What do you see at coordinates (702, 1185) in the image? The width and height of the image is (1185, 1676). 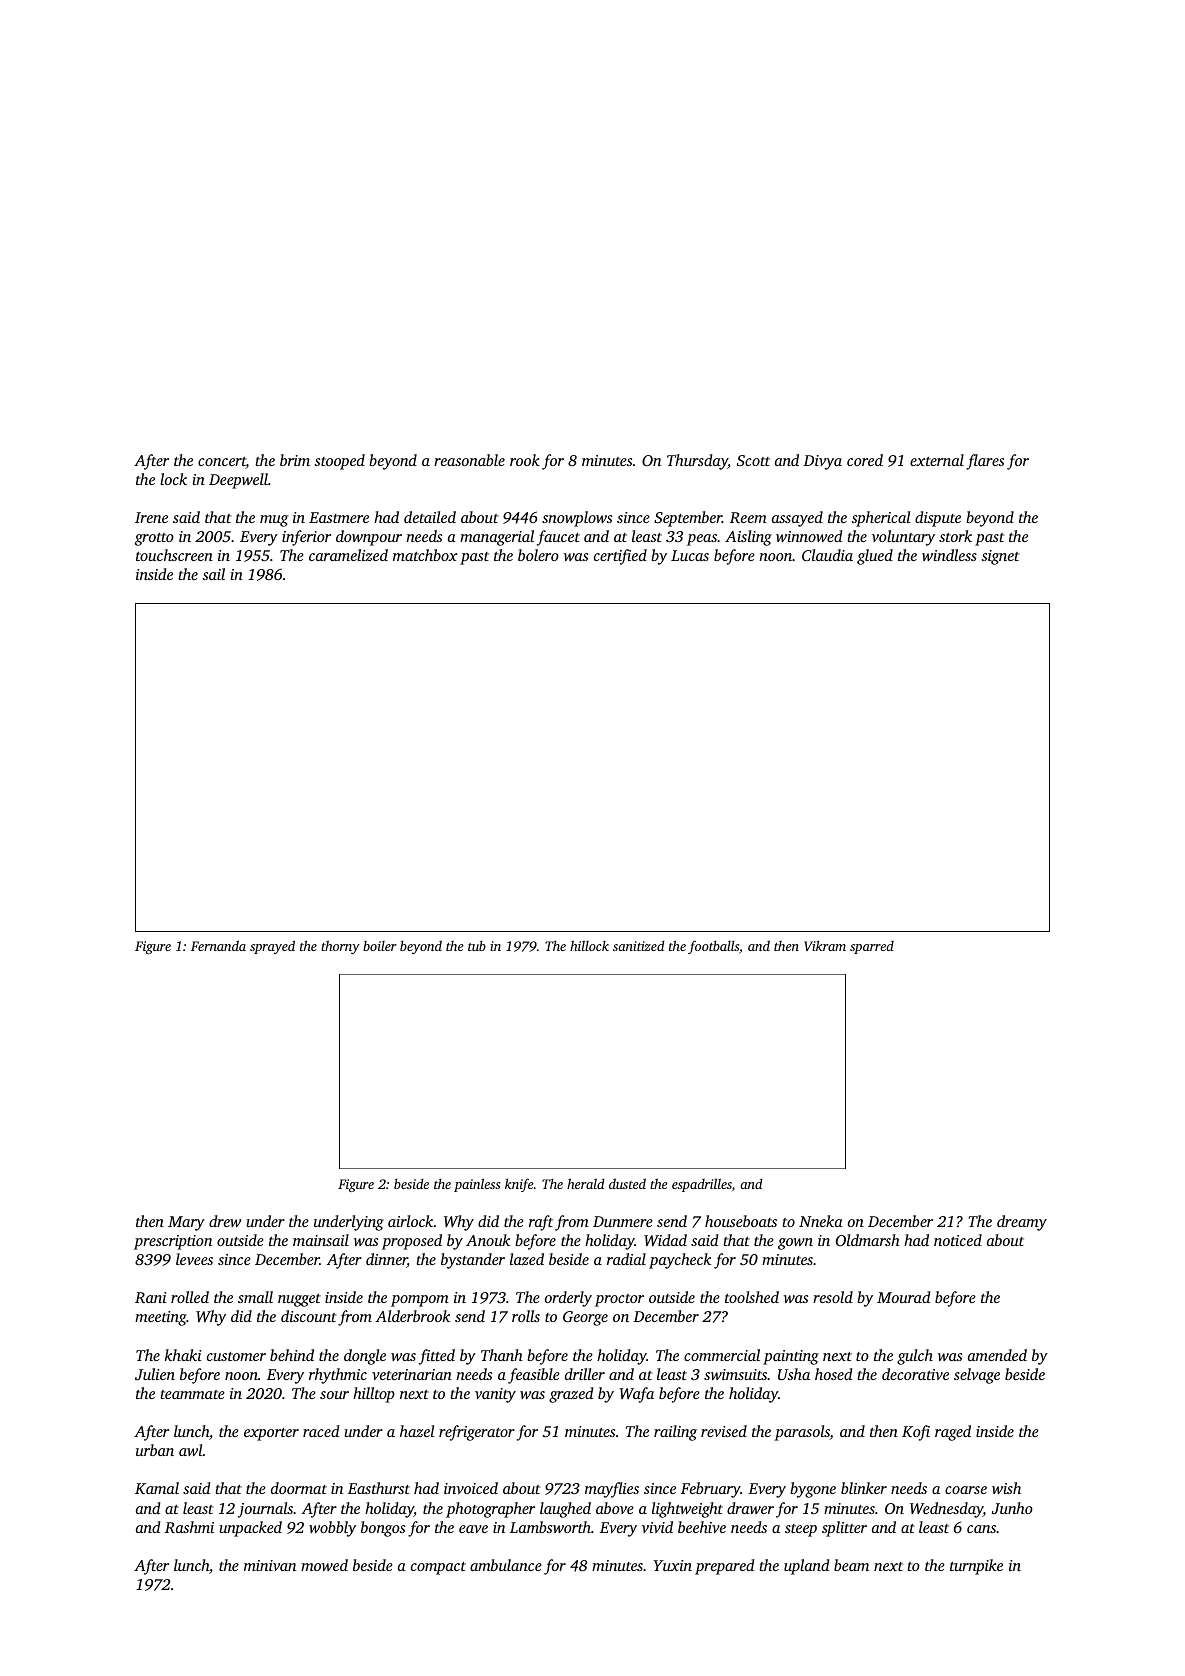 I see `espadrilles` at bounding box center [702, 1185].
